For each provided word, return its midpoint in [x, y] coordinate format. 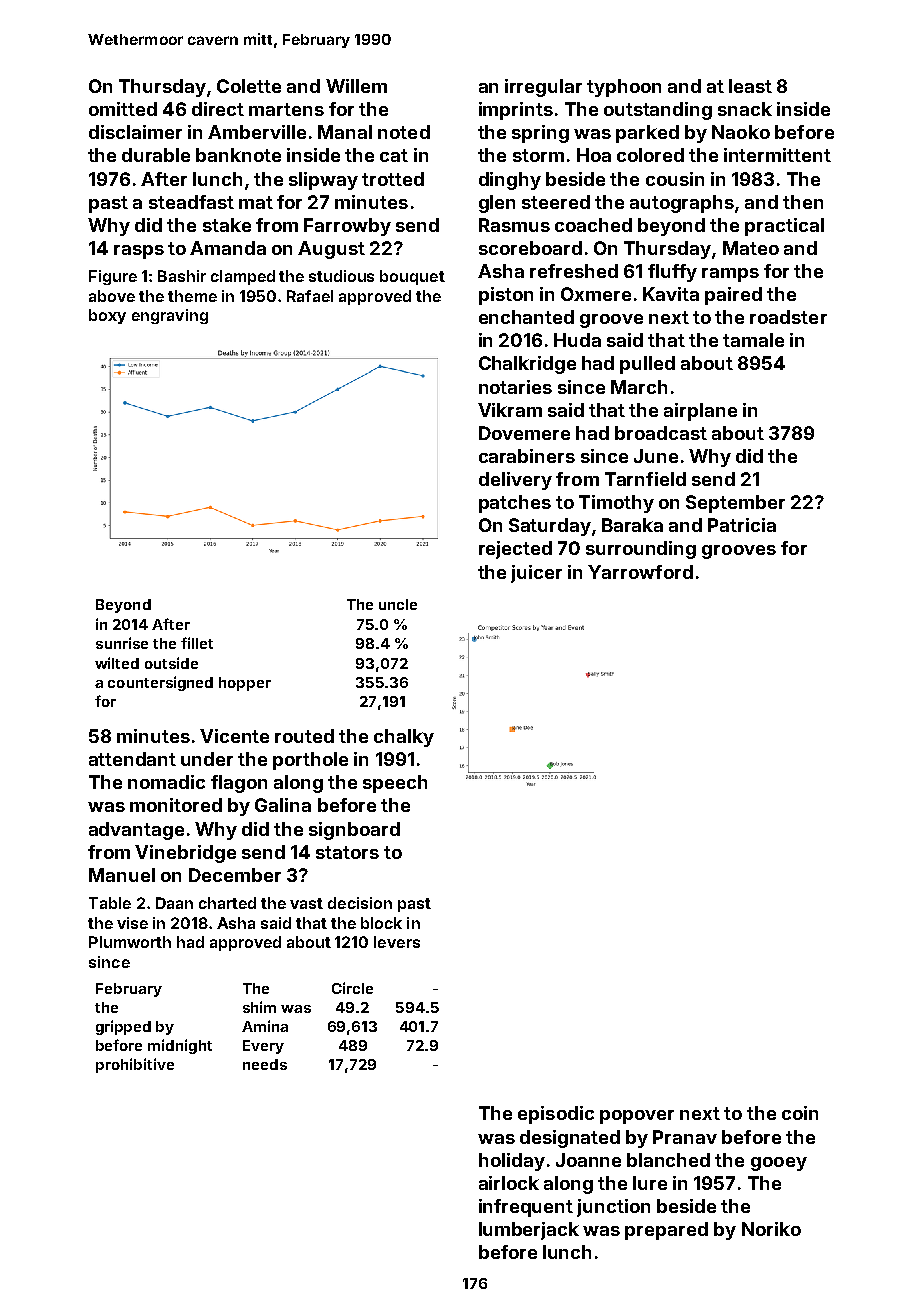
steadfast [191, 202]
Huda [577, 340]
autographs [682, 204]
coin [800, 1113]
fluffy [672, 273]
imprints [516, 111]
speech [395, 784]
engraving [170, 316]
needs [265, 1064]
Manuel [122, 875]
